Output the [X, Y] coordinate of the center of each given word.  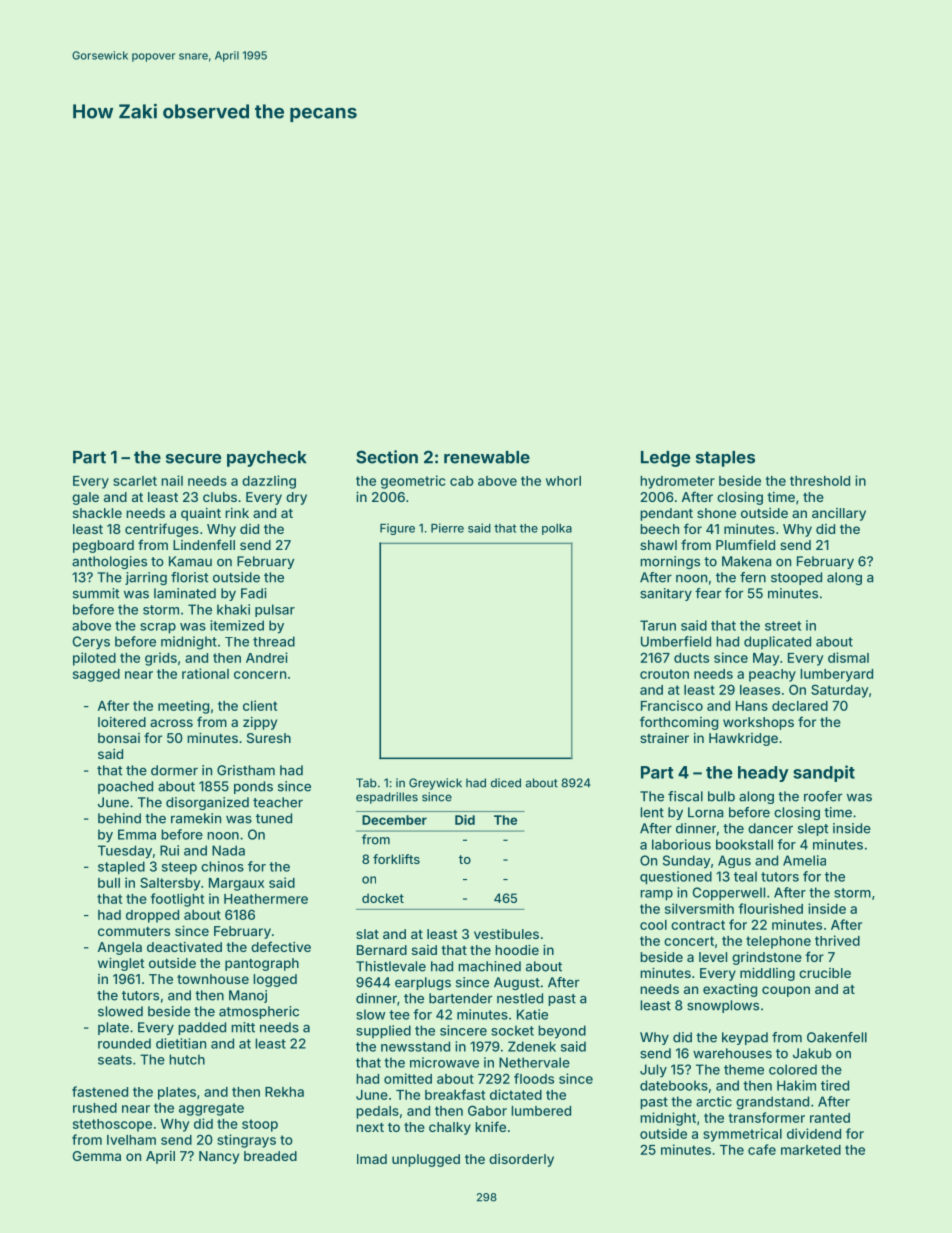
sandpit [824, 773]
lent [652, 812]
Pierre [447, 528]
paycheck [267, 459]
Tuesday [125, 852]
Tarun [658, 625]
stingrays [246, 1141]
